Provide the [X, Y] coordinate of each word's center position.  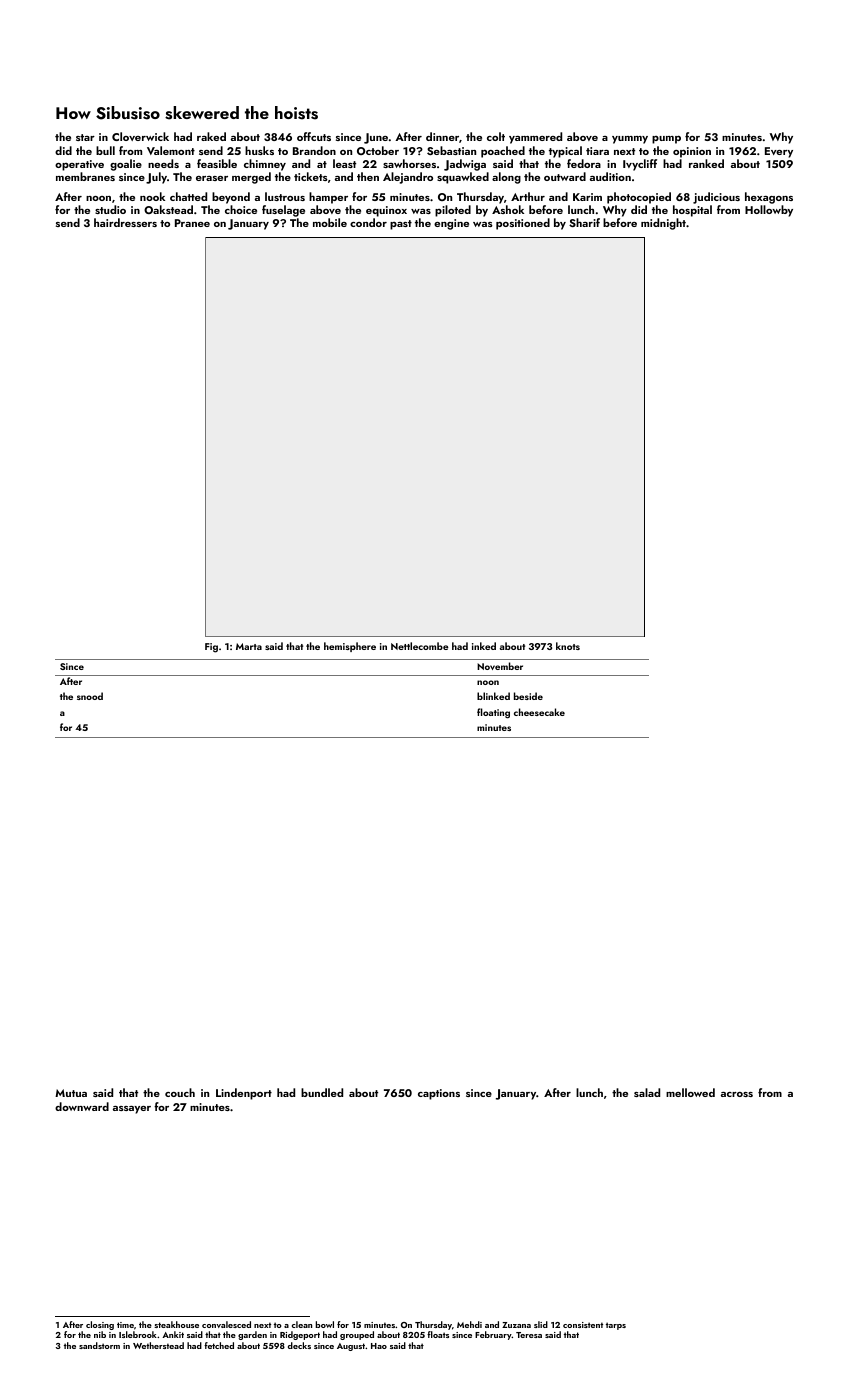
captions [439, 1094]
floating [493, 713]
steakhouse [176, 1324]
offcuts [314, 136]
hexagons [769, 198]
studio [110, 209]
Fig [211, 648]
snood [90, 696]
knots [568, 646]
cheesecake [539, 712]
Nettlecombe [420, 646]
